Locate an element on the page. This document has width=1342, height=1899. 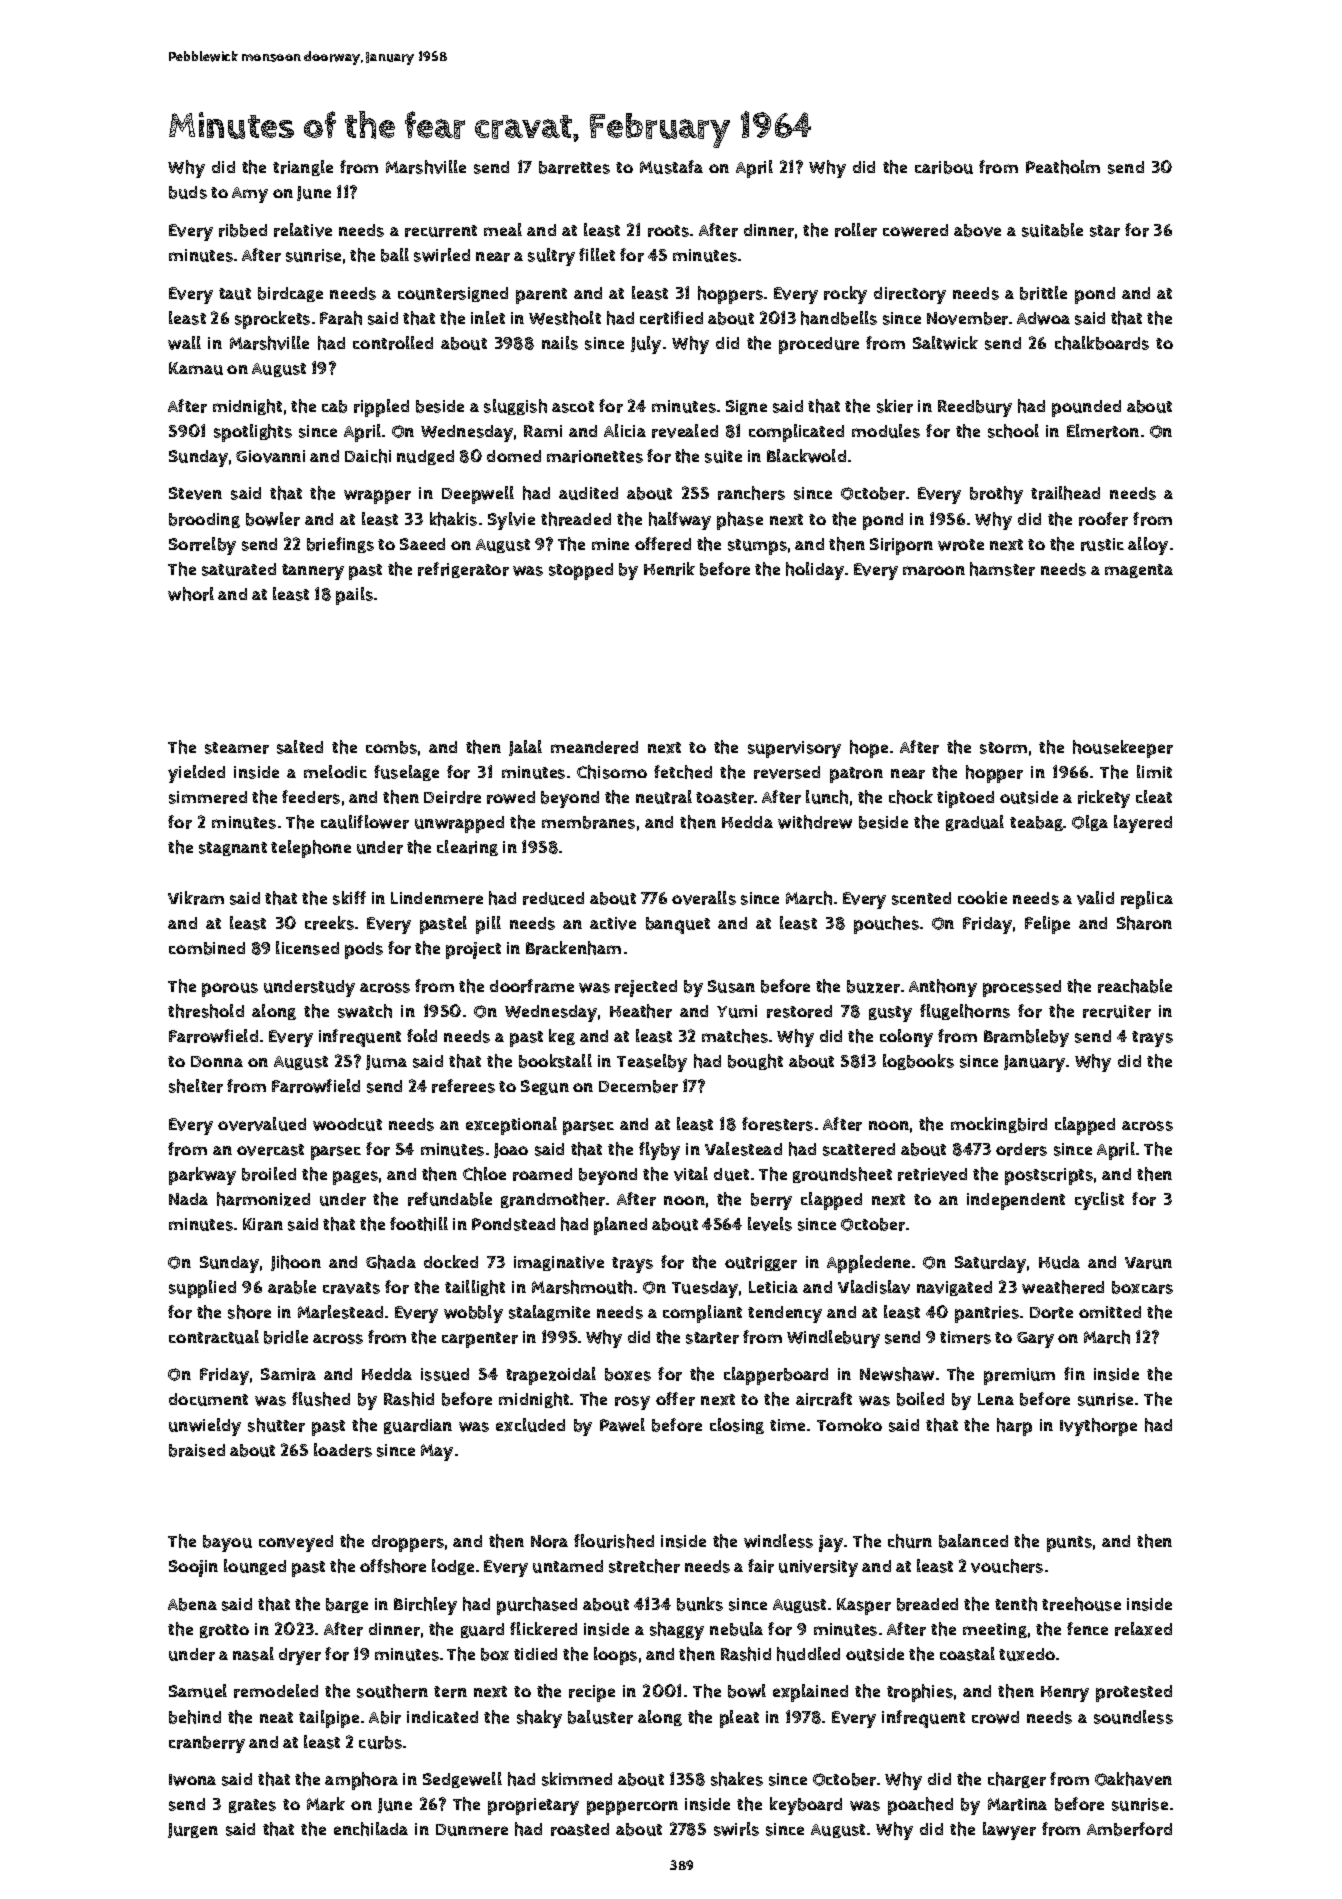
supervisory is located at coordinates (794, 749).
